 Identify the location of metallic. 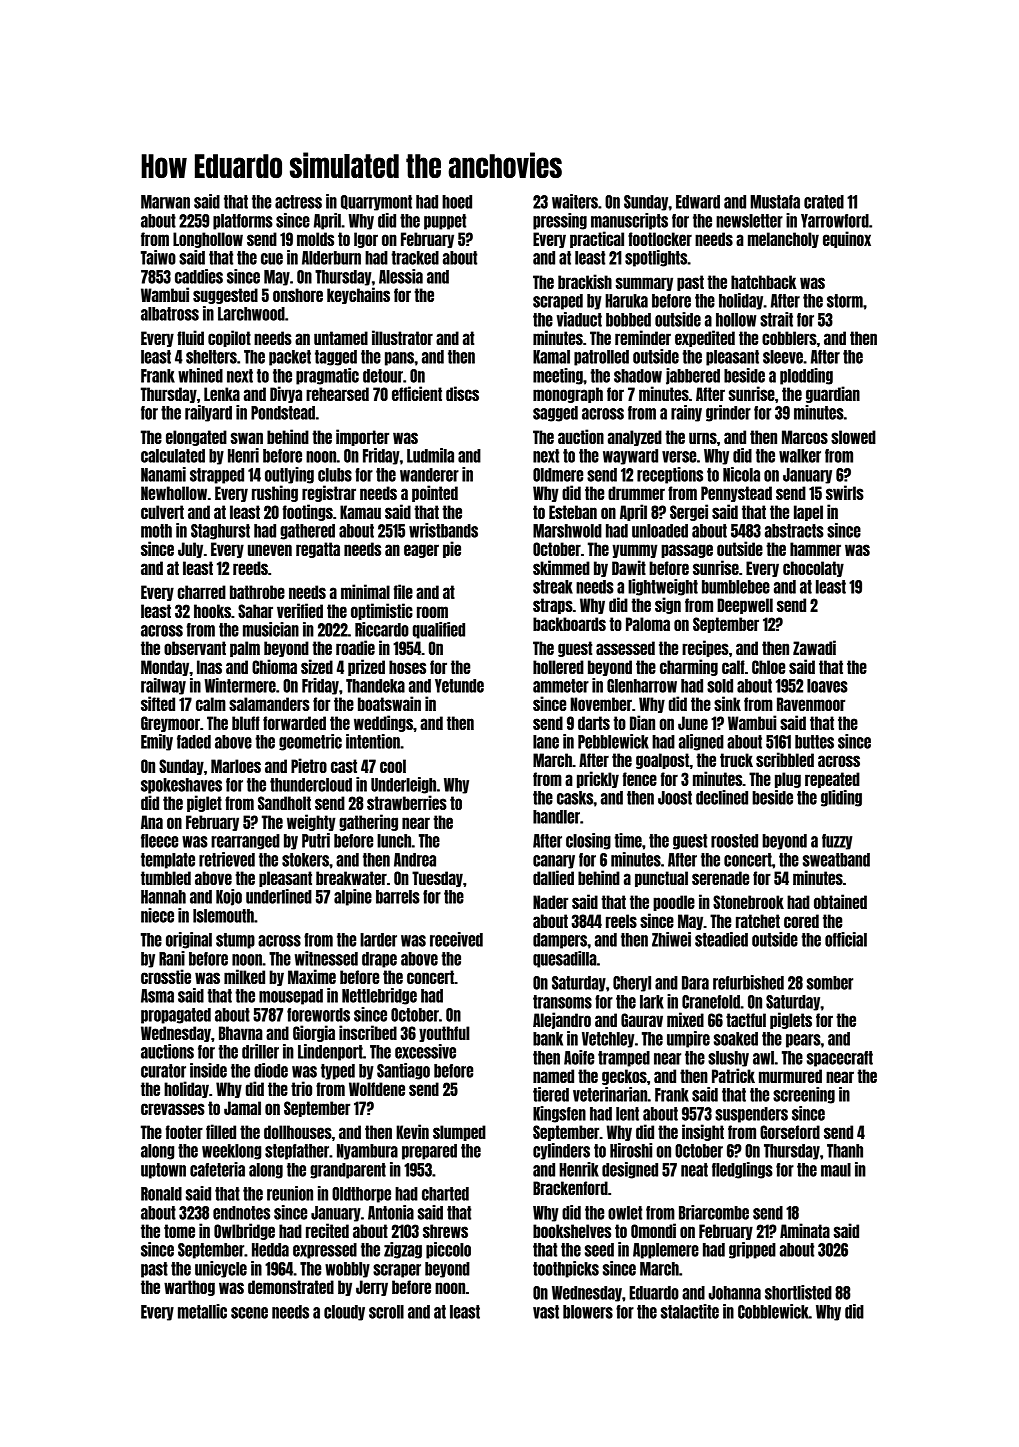
(202, 1311).
